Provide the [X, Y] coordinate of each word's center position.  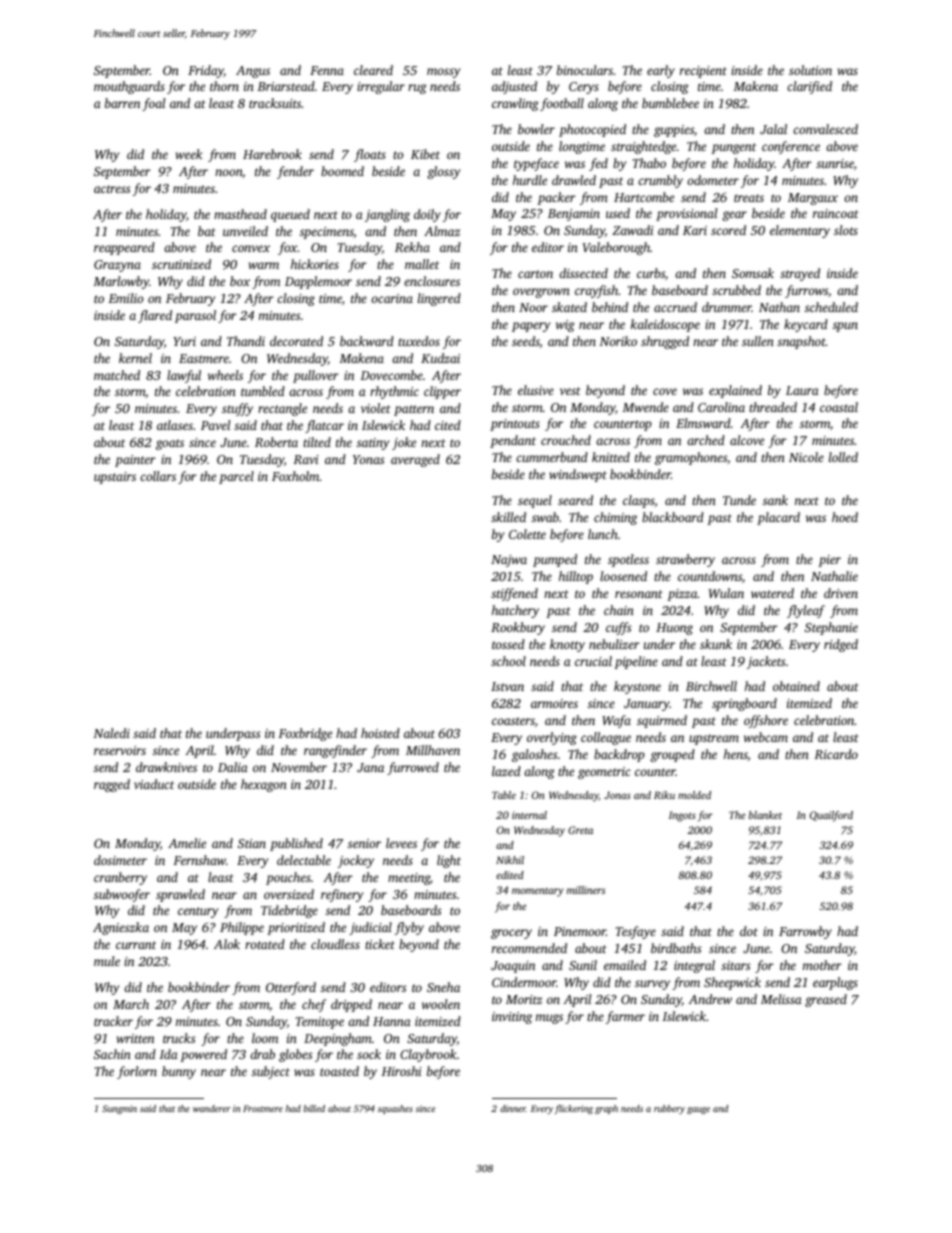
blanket [765, 815]
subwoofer [122, 895]
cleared [373, 70]
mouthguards [129, 87]
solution [810, 70]
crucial [593, 661]
